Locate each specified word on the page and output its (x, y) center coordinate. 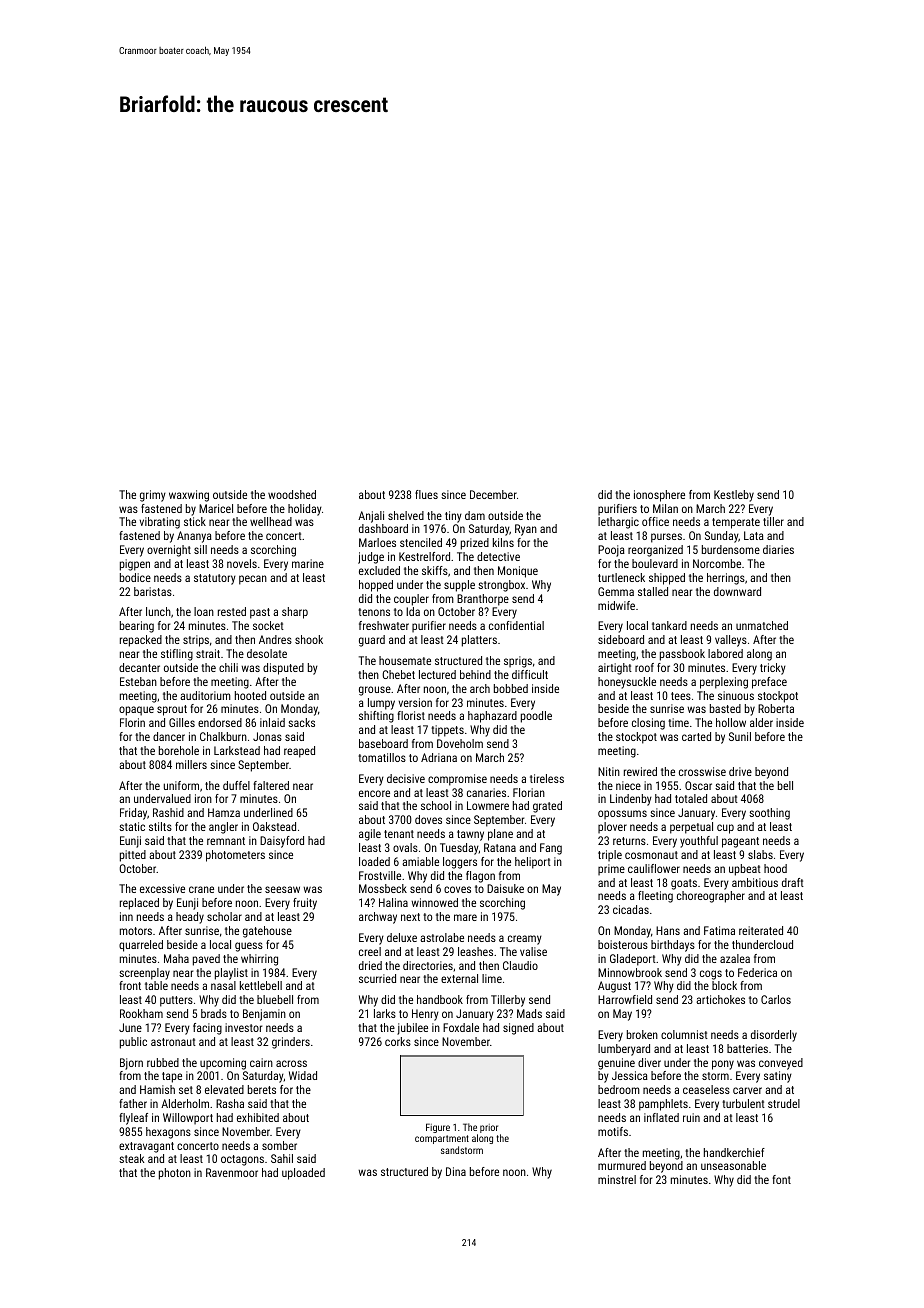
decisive (406, 778)
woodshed (292, 494)
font (781, 1179)
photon (175, 1174)
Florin (132, 722)
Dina (456, 1171)
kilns (503, 542)
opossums (622, 815)
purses (666, 538)
